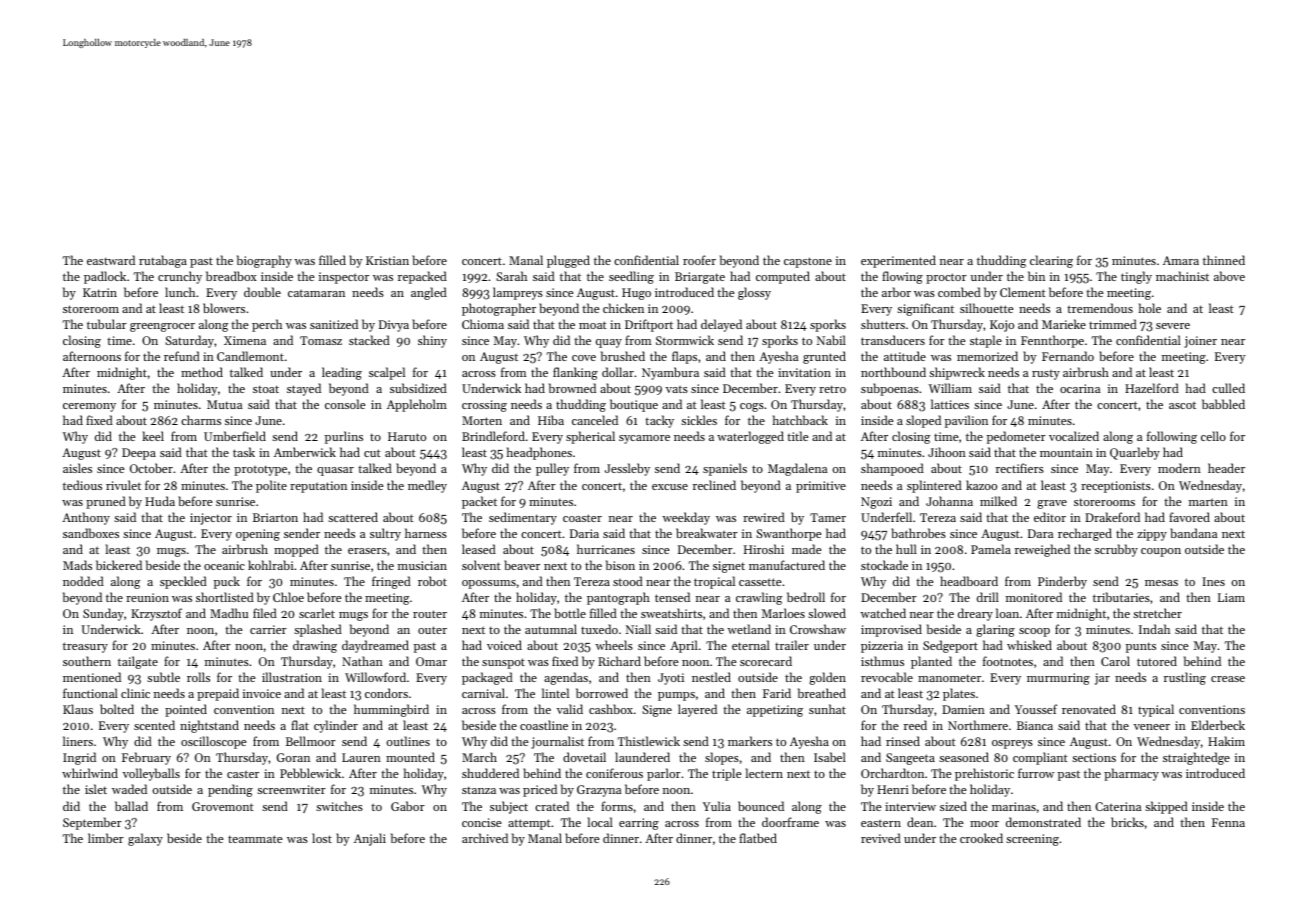  I want to click on thinned, so click(1224, 260).
